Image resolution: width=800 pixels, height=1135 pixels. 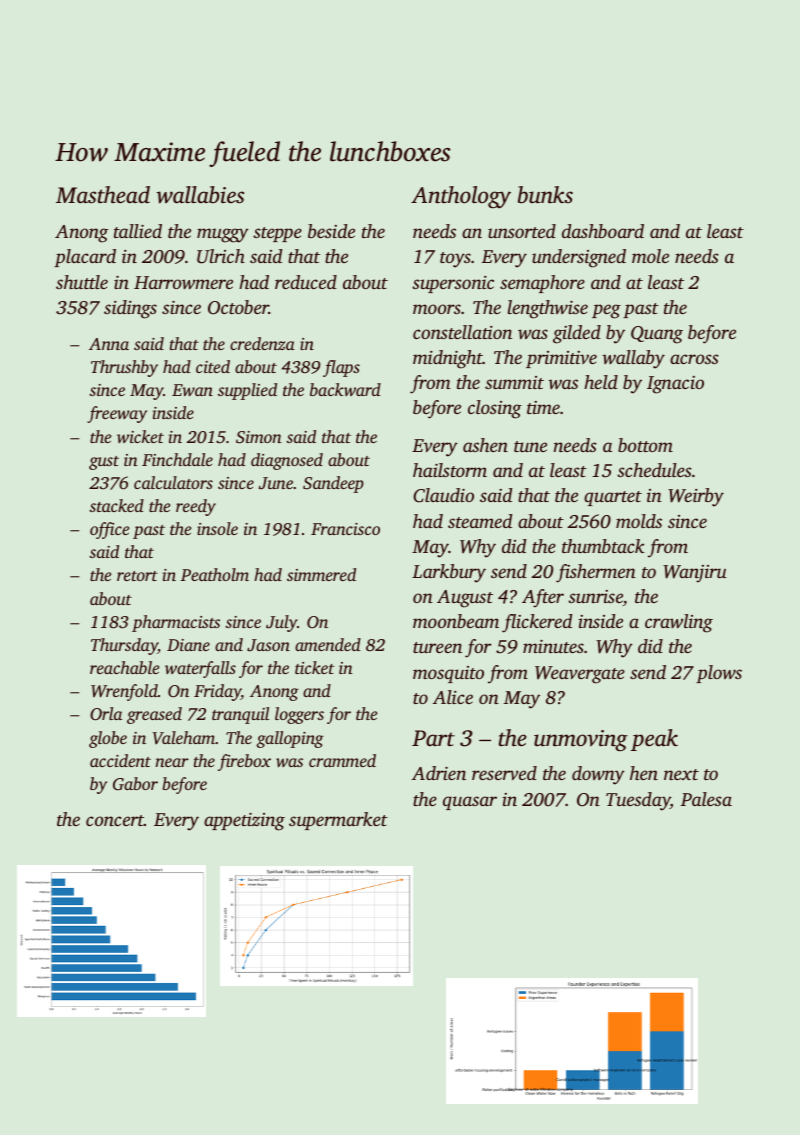 I want to click on wicket, so click(x=140, y=436).
